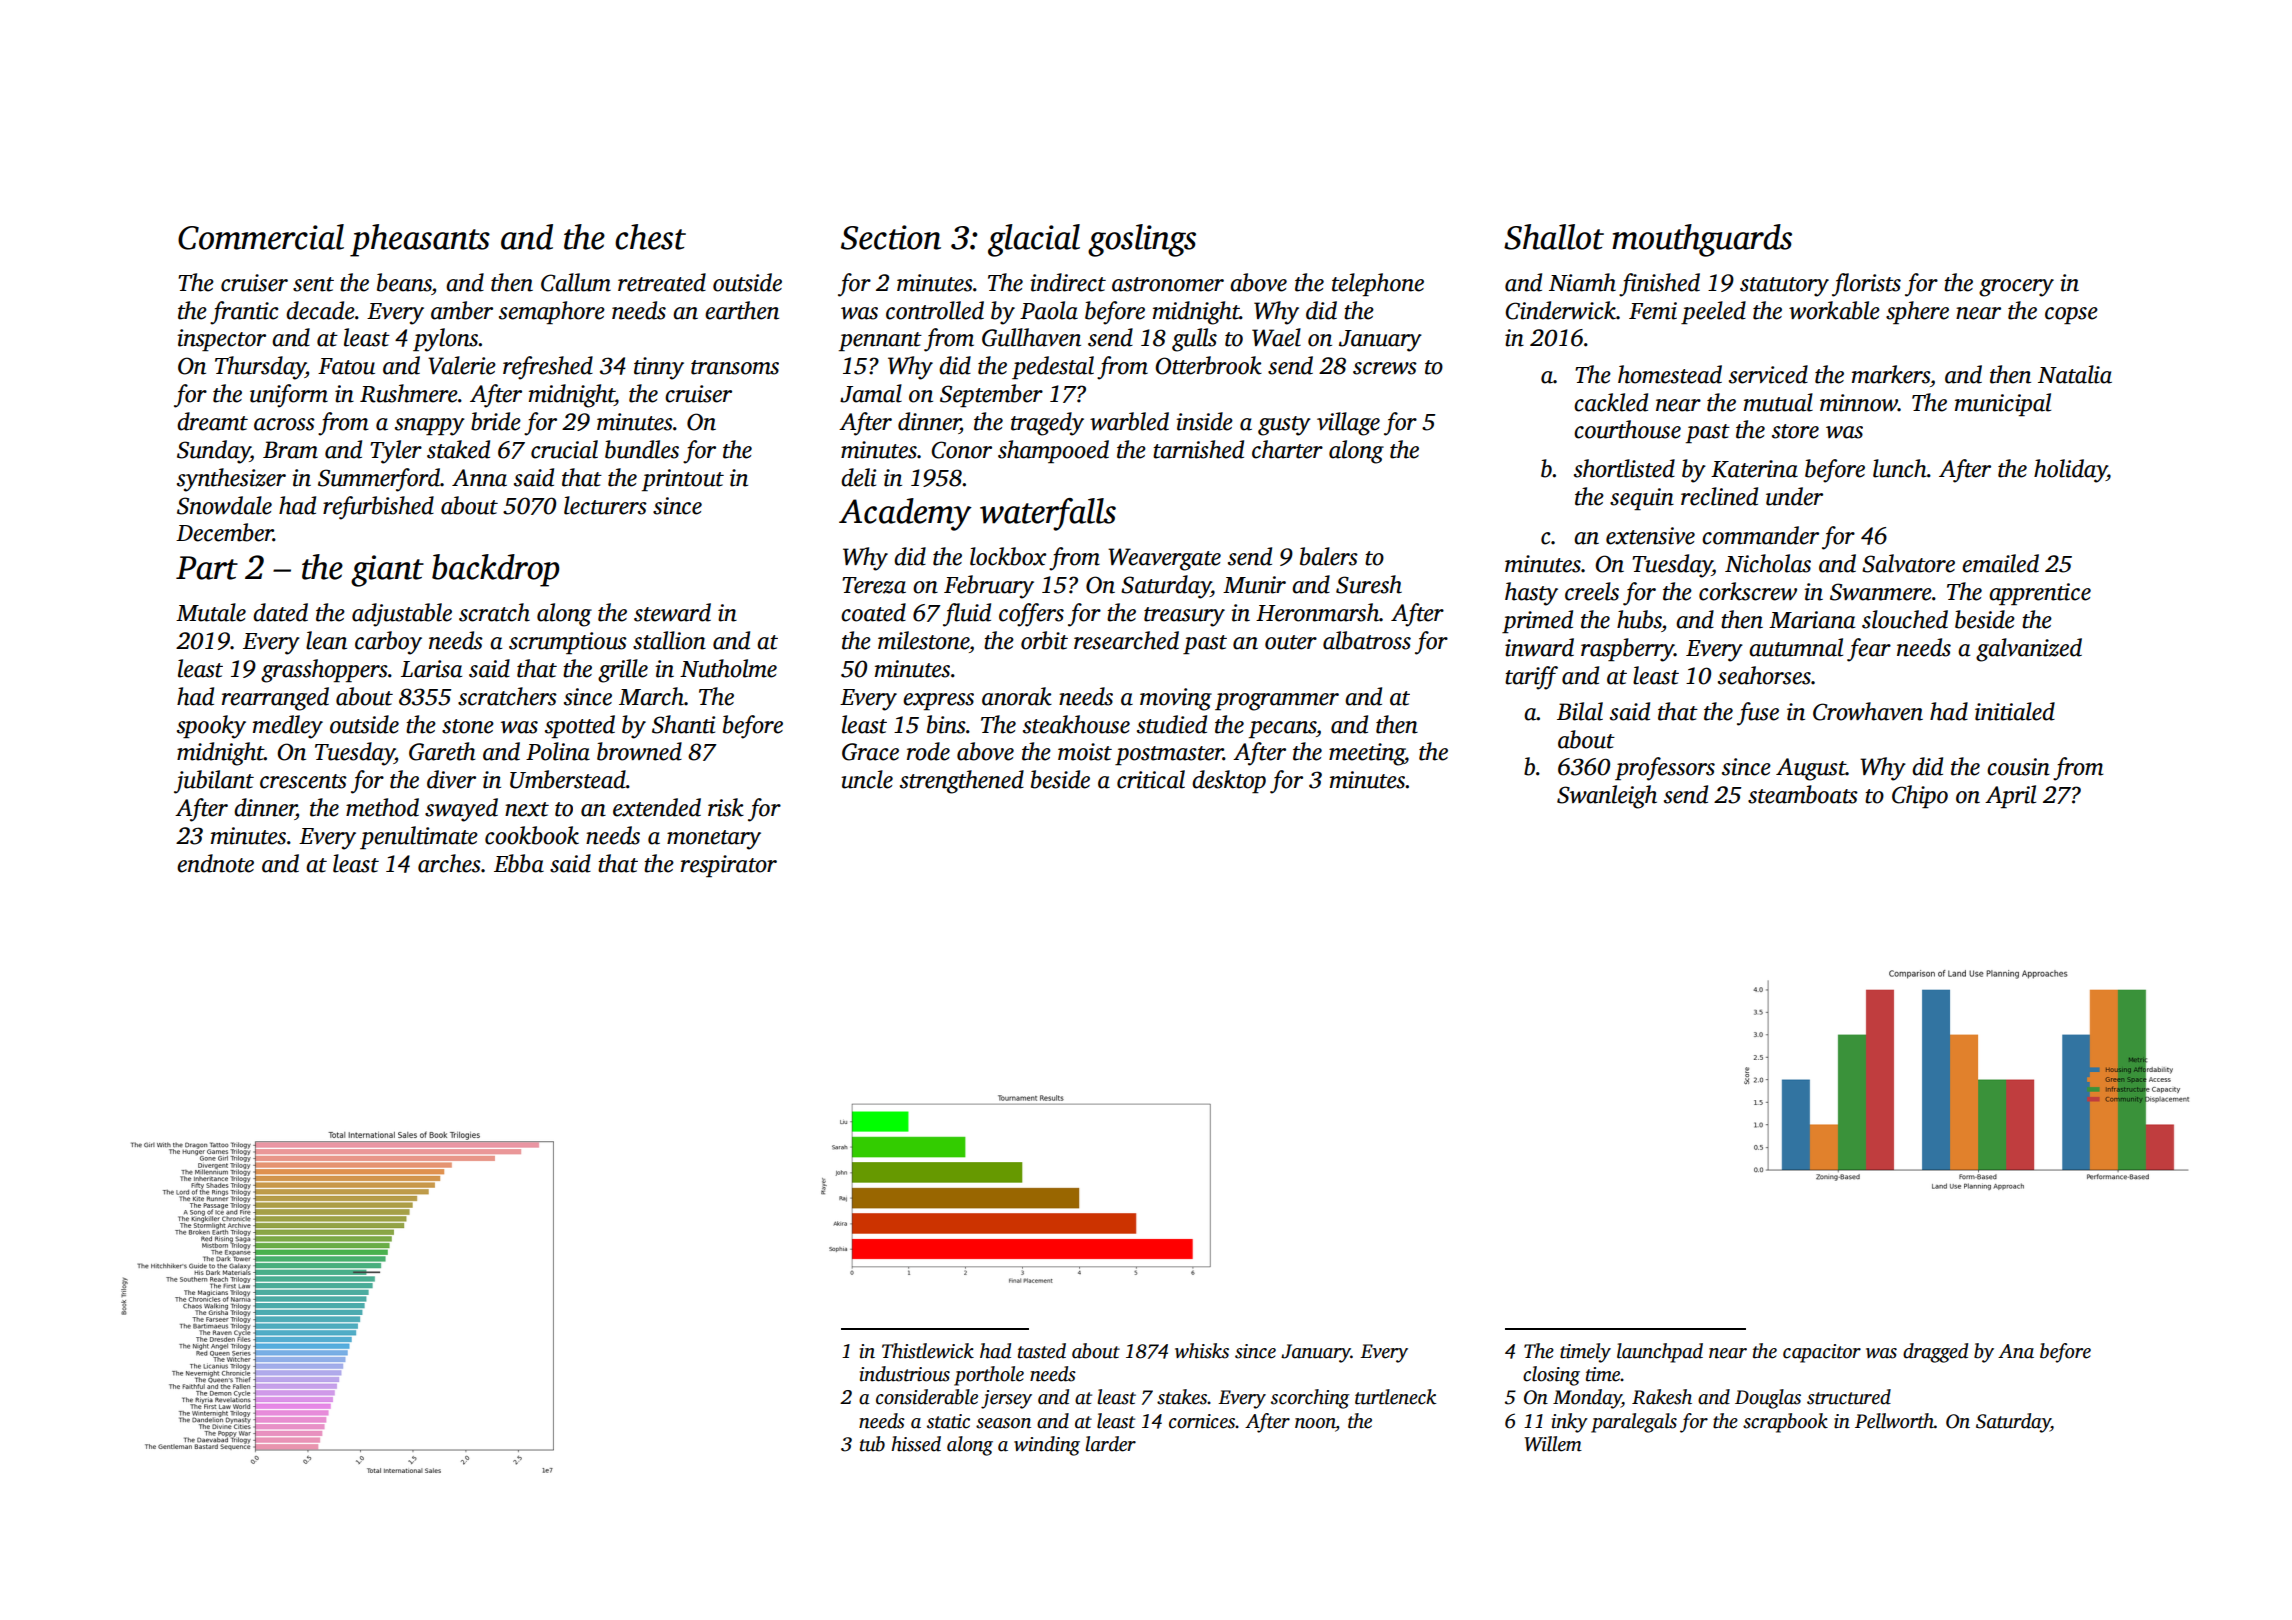 This screenshot has height=1620, width=2292. I want to click on screws, so click(1385, 368).
